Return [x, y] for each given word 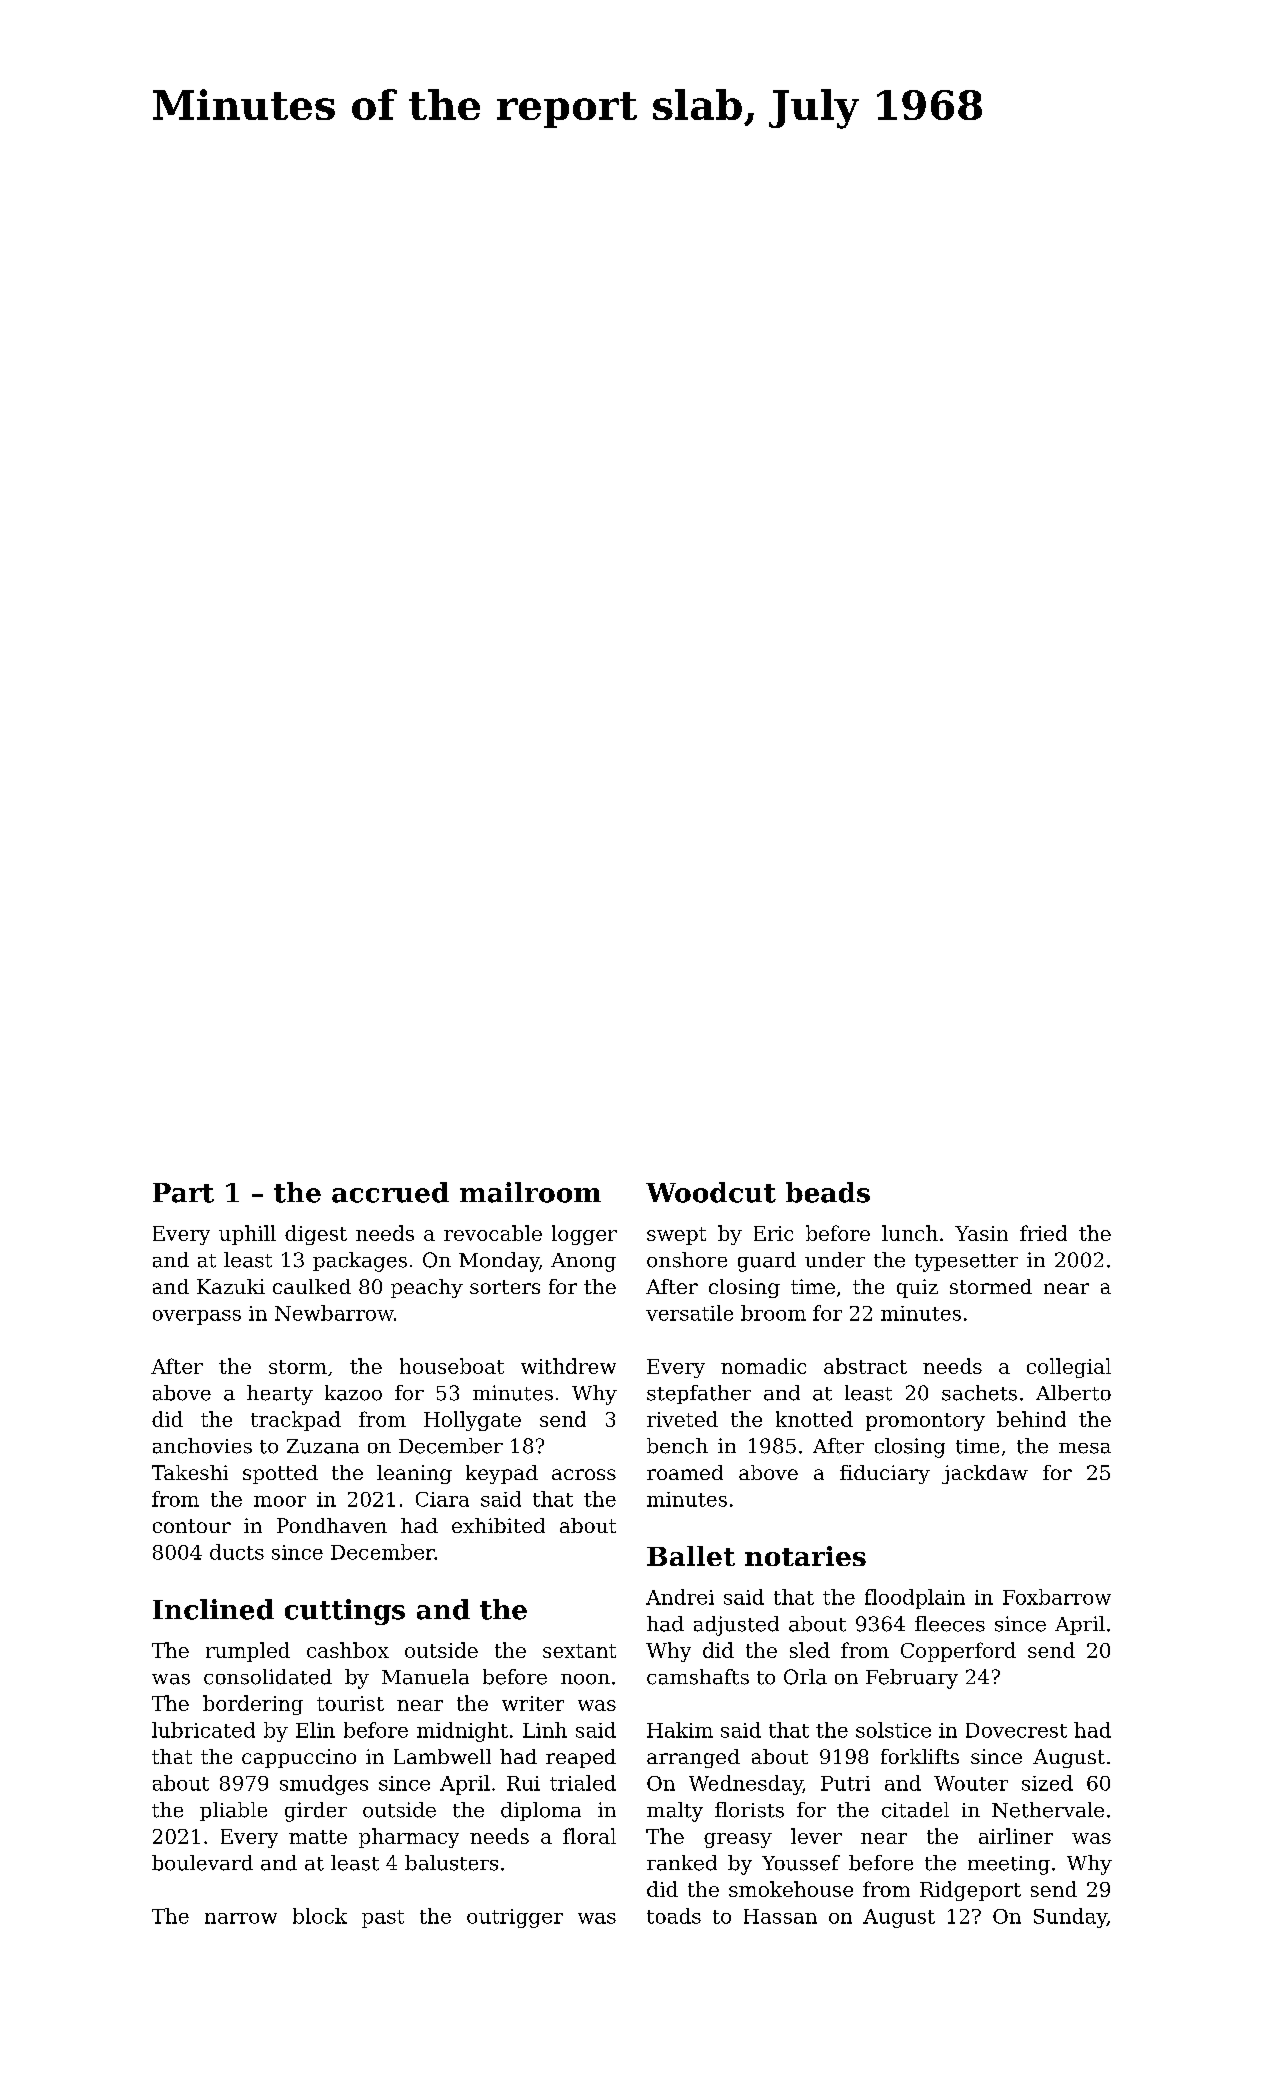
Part [183, 1193]
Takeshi [190, 1472]
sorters [505, 1287]
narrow [241, 1918]
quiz [917, 1288]
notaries [805, 1556]
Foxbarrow [1057, 1597]
